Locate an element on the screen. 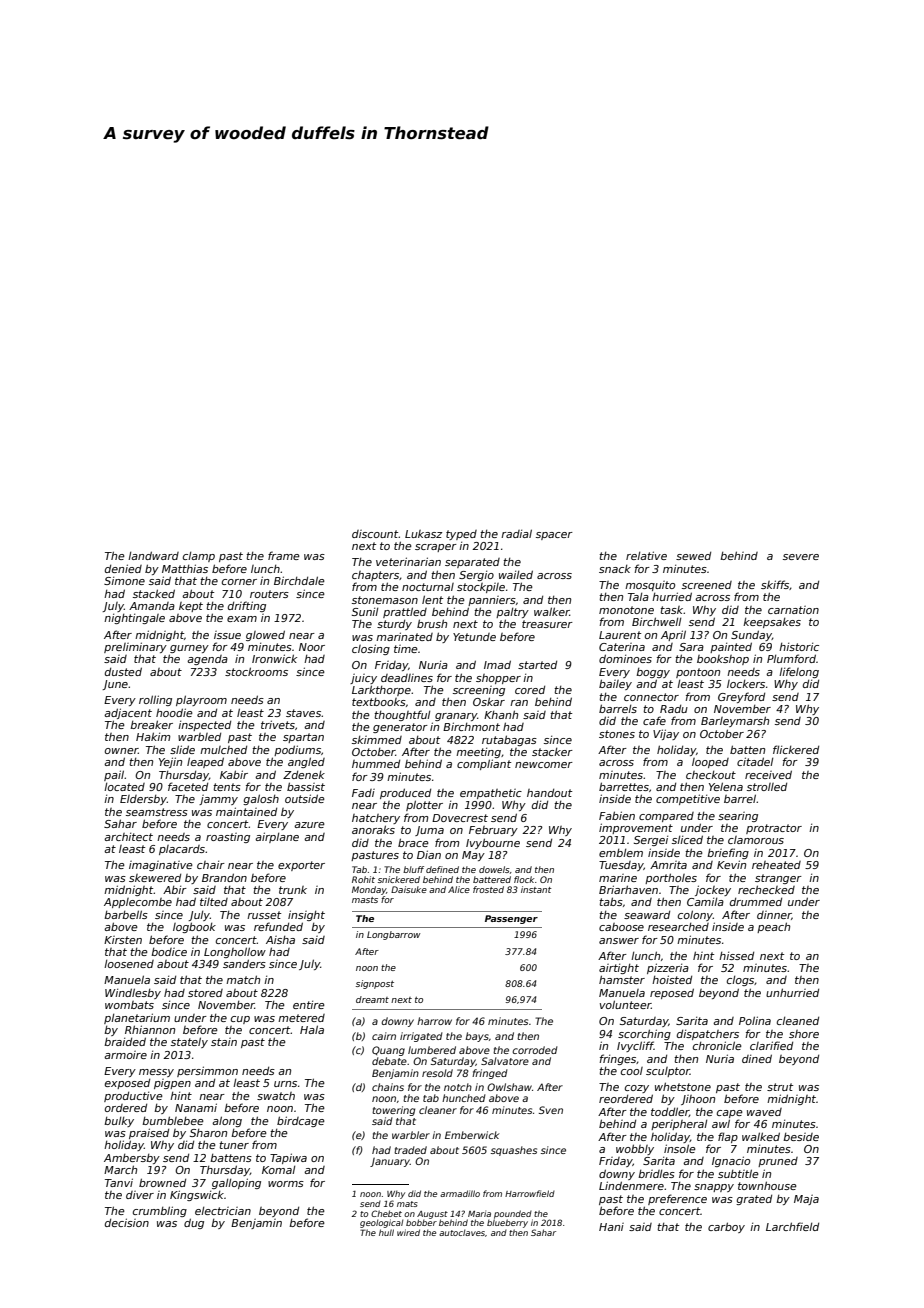 This screenshot has width=924, height=1308. mosquito is located at coordinates (650, 586).
